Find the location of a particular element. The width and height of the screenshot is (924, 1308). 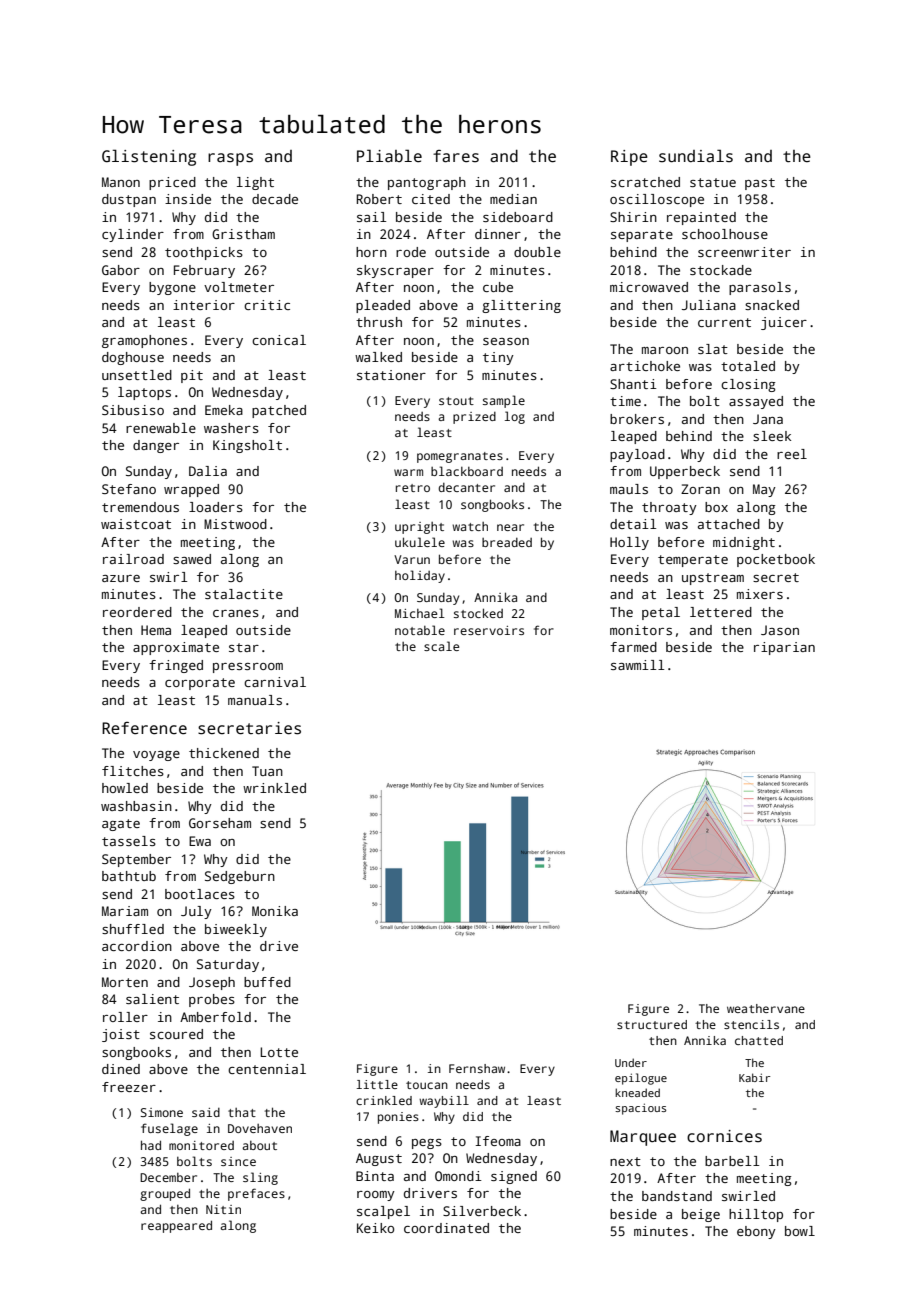

coordinated is located at coordinates (446, 1228).
